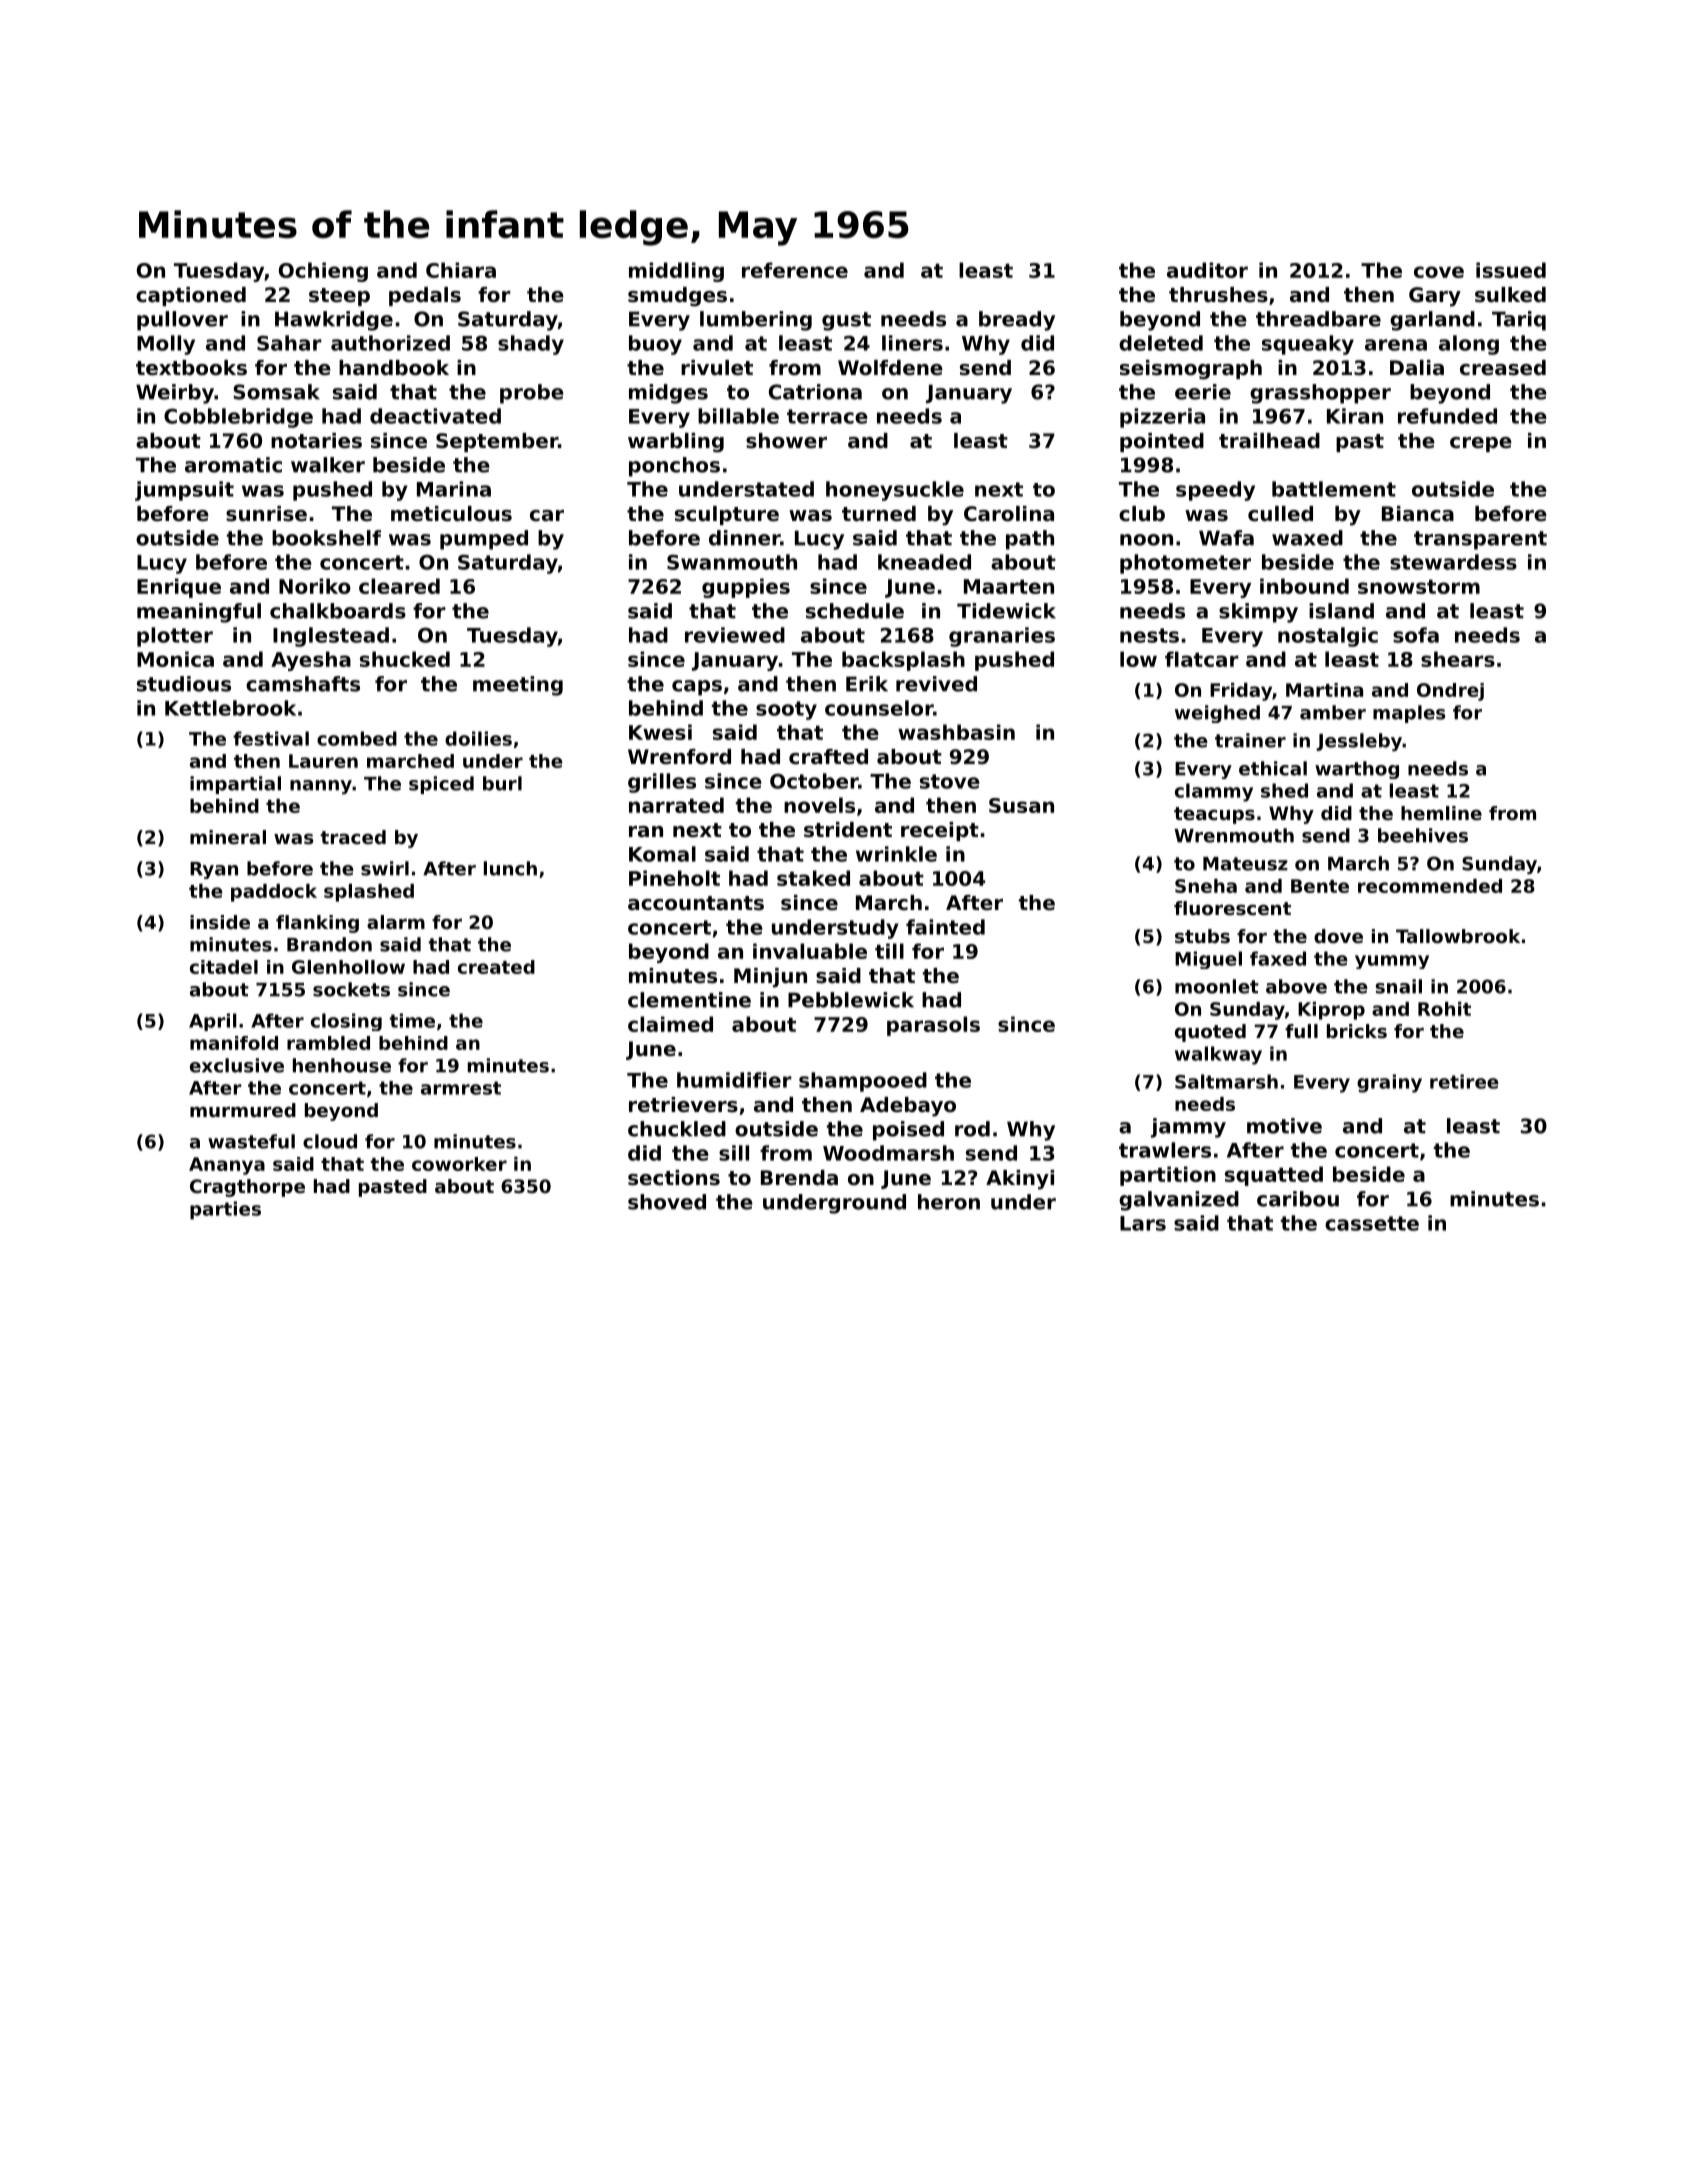 This screenshot has width=1683, height=2178. Describe the element at coordinates (660, 732) in the screenshot. I see `Kwesi` at that location.
